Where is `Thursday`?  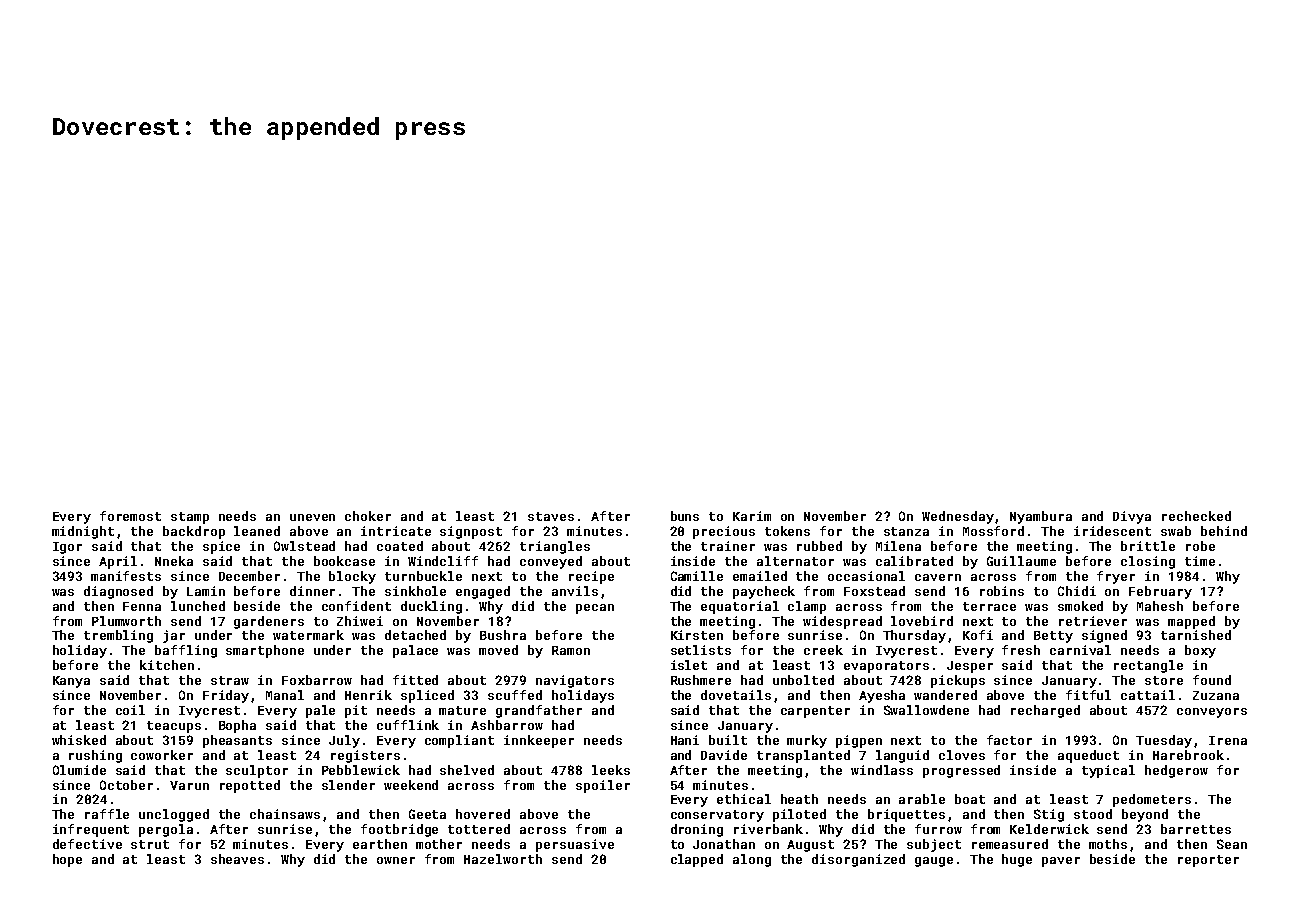 Thursday is located at coordinates (914, 636).
